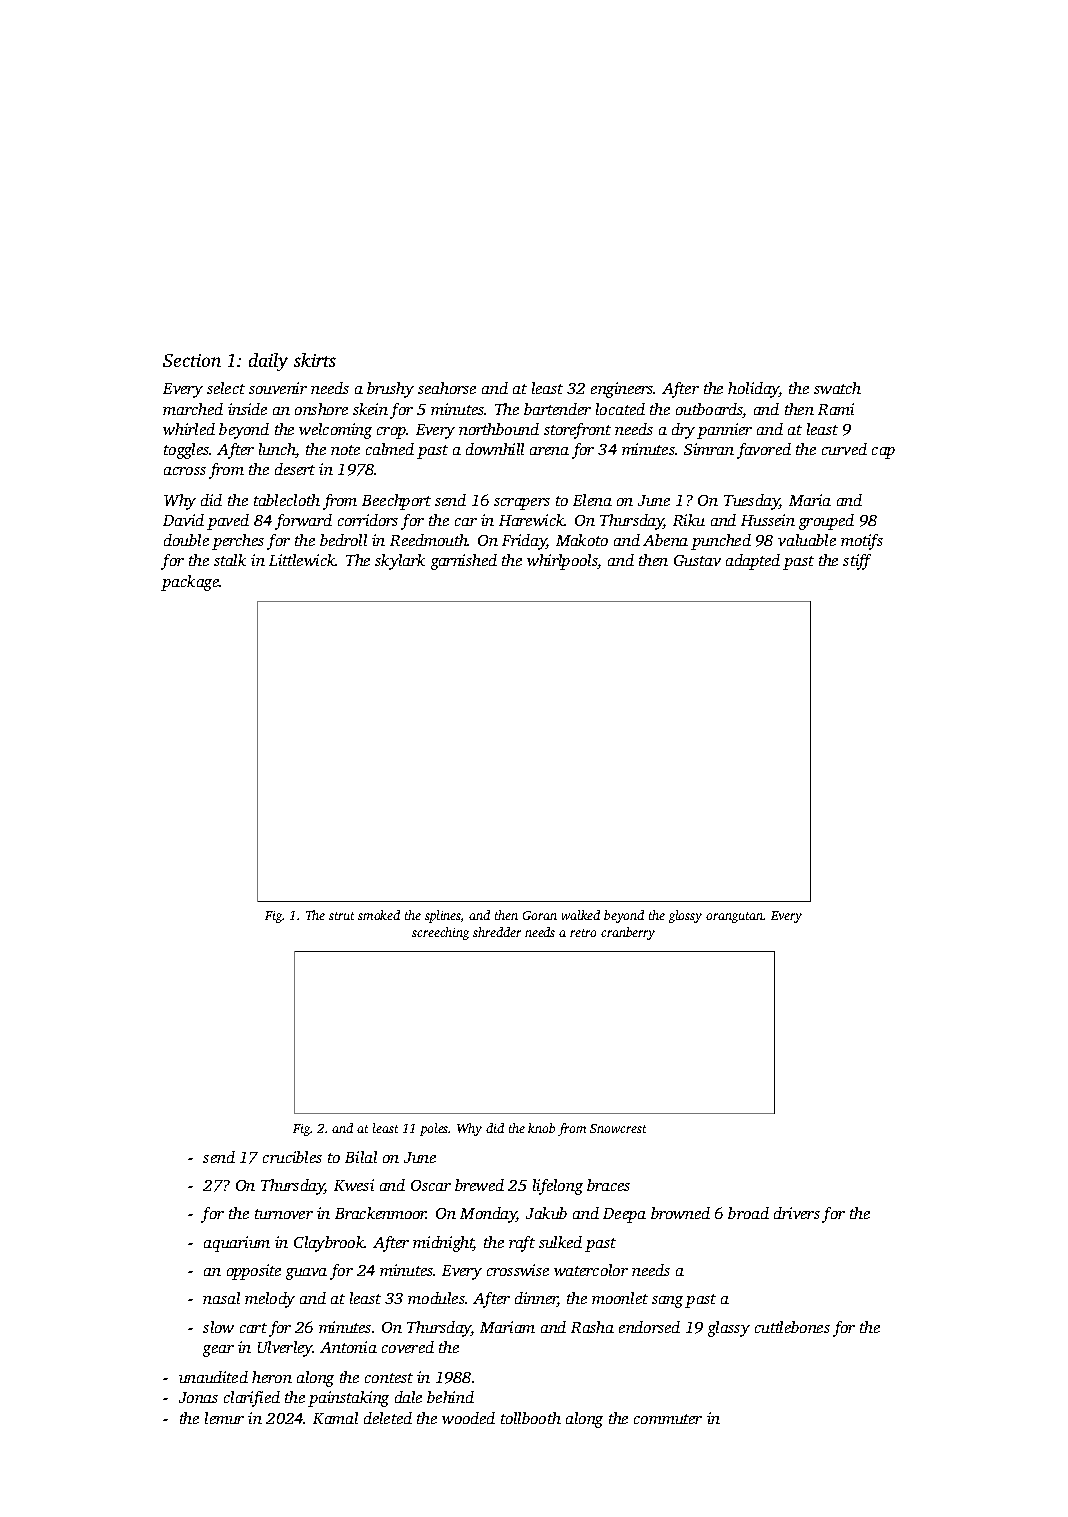 Image resolution: width=1068 pixels, height=1517 pixels. Describe the element at coordinates (734, 917) in the image. I see `orangutan` at that location.
